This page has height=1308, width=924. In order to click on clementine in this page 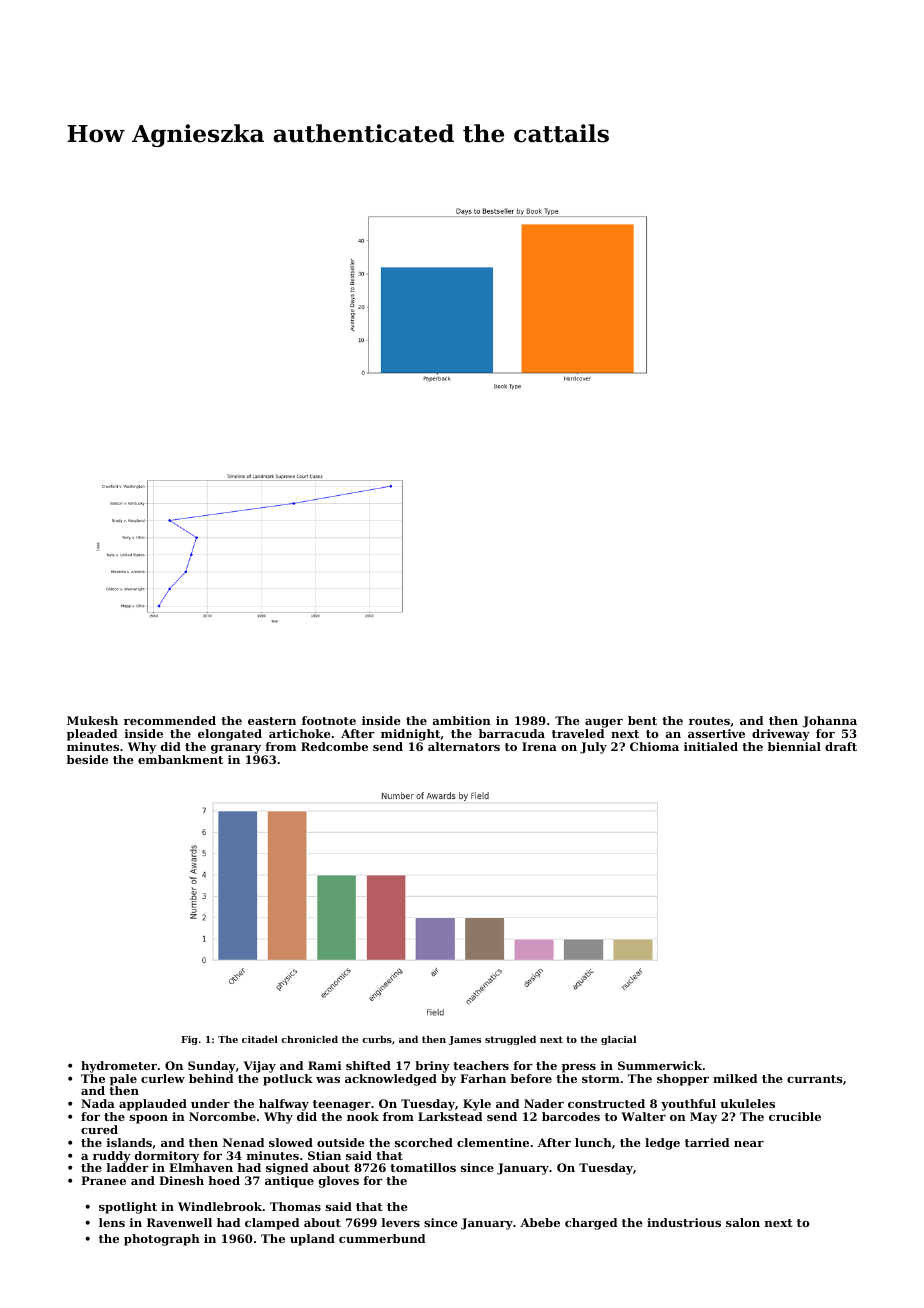, I will do `click(493, 1142)`.
